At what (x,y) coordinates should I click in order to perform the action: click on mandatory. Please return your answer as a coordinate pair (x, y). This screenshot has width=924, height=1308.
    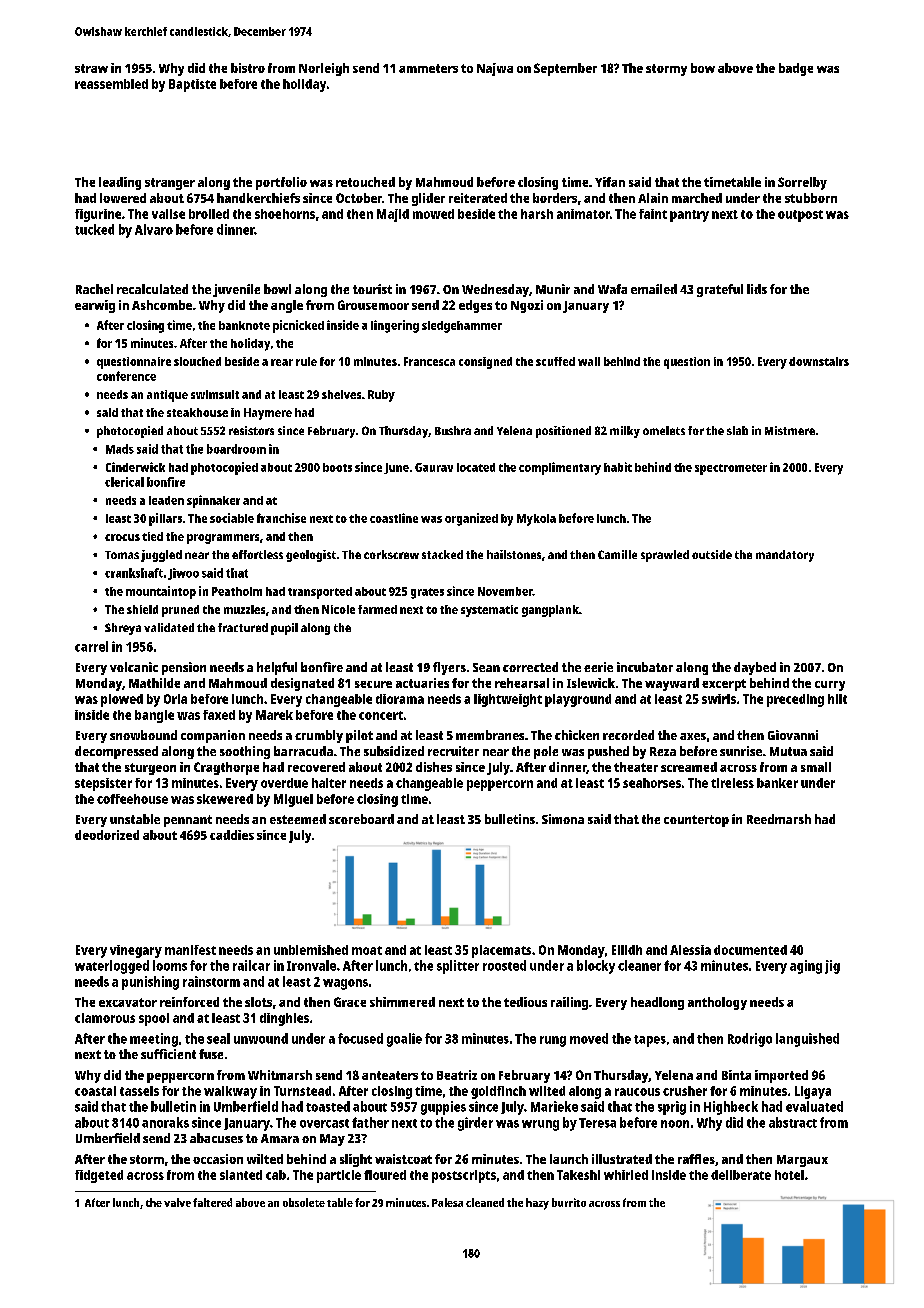
    Looking at the image, I should click on (785, 556).
